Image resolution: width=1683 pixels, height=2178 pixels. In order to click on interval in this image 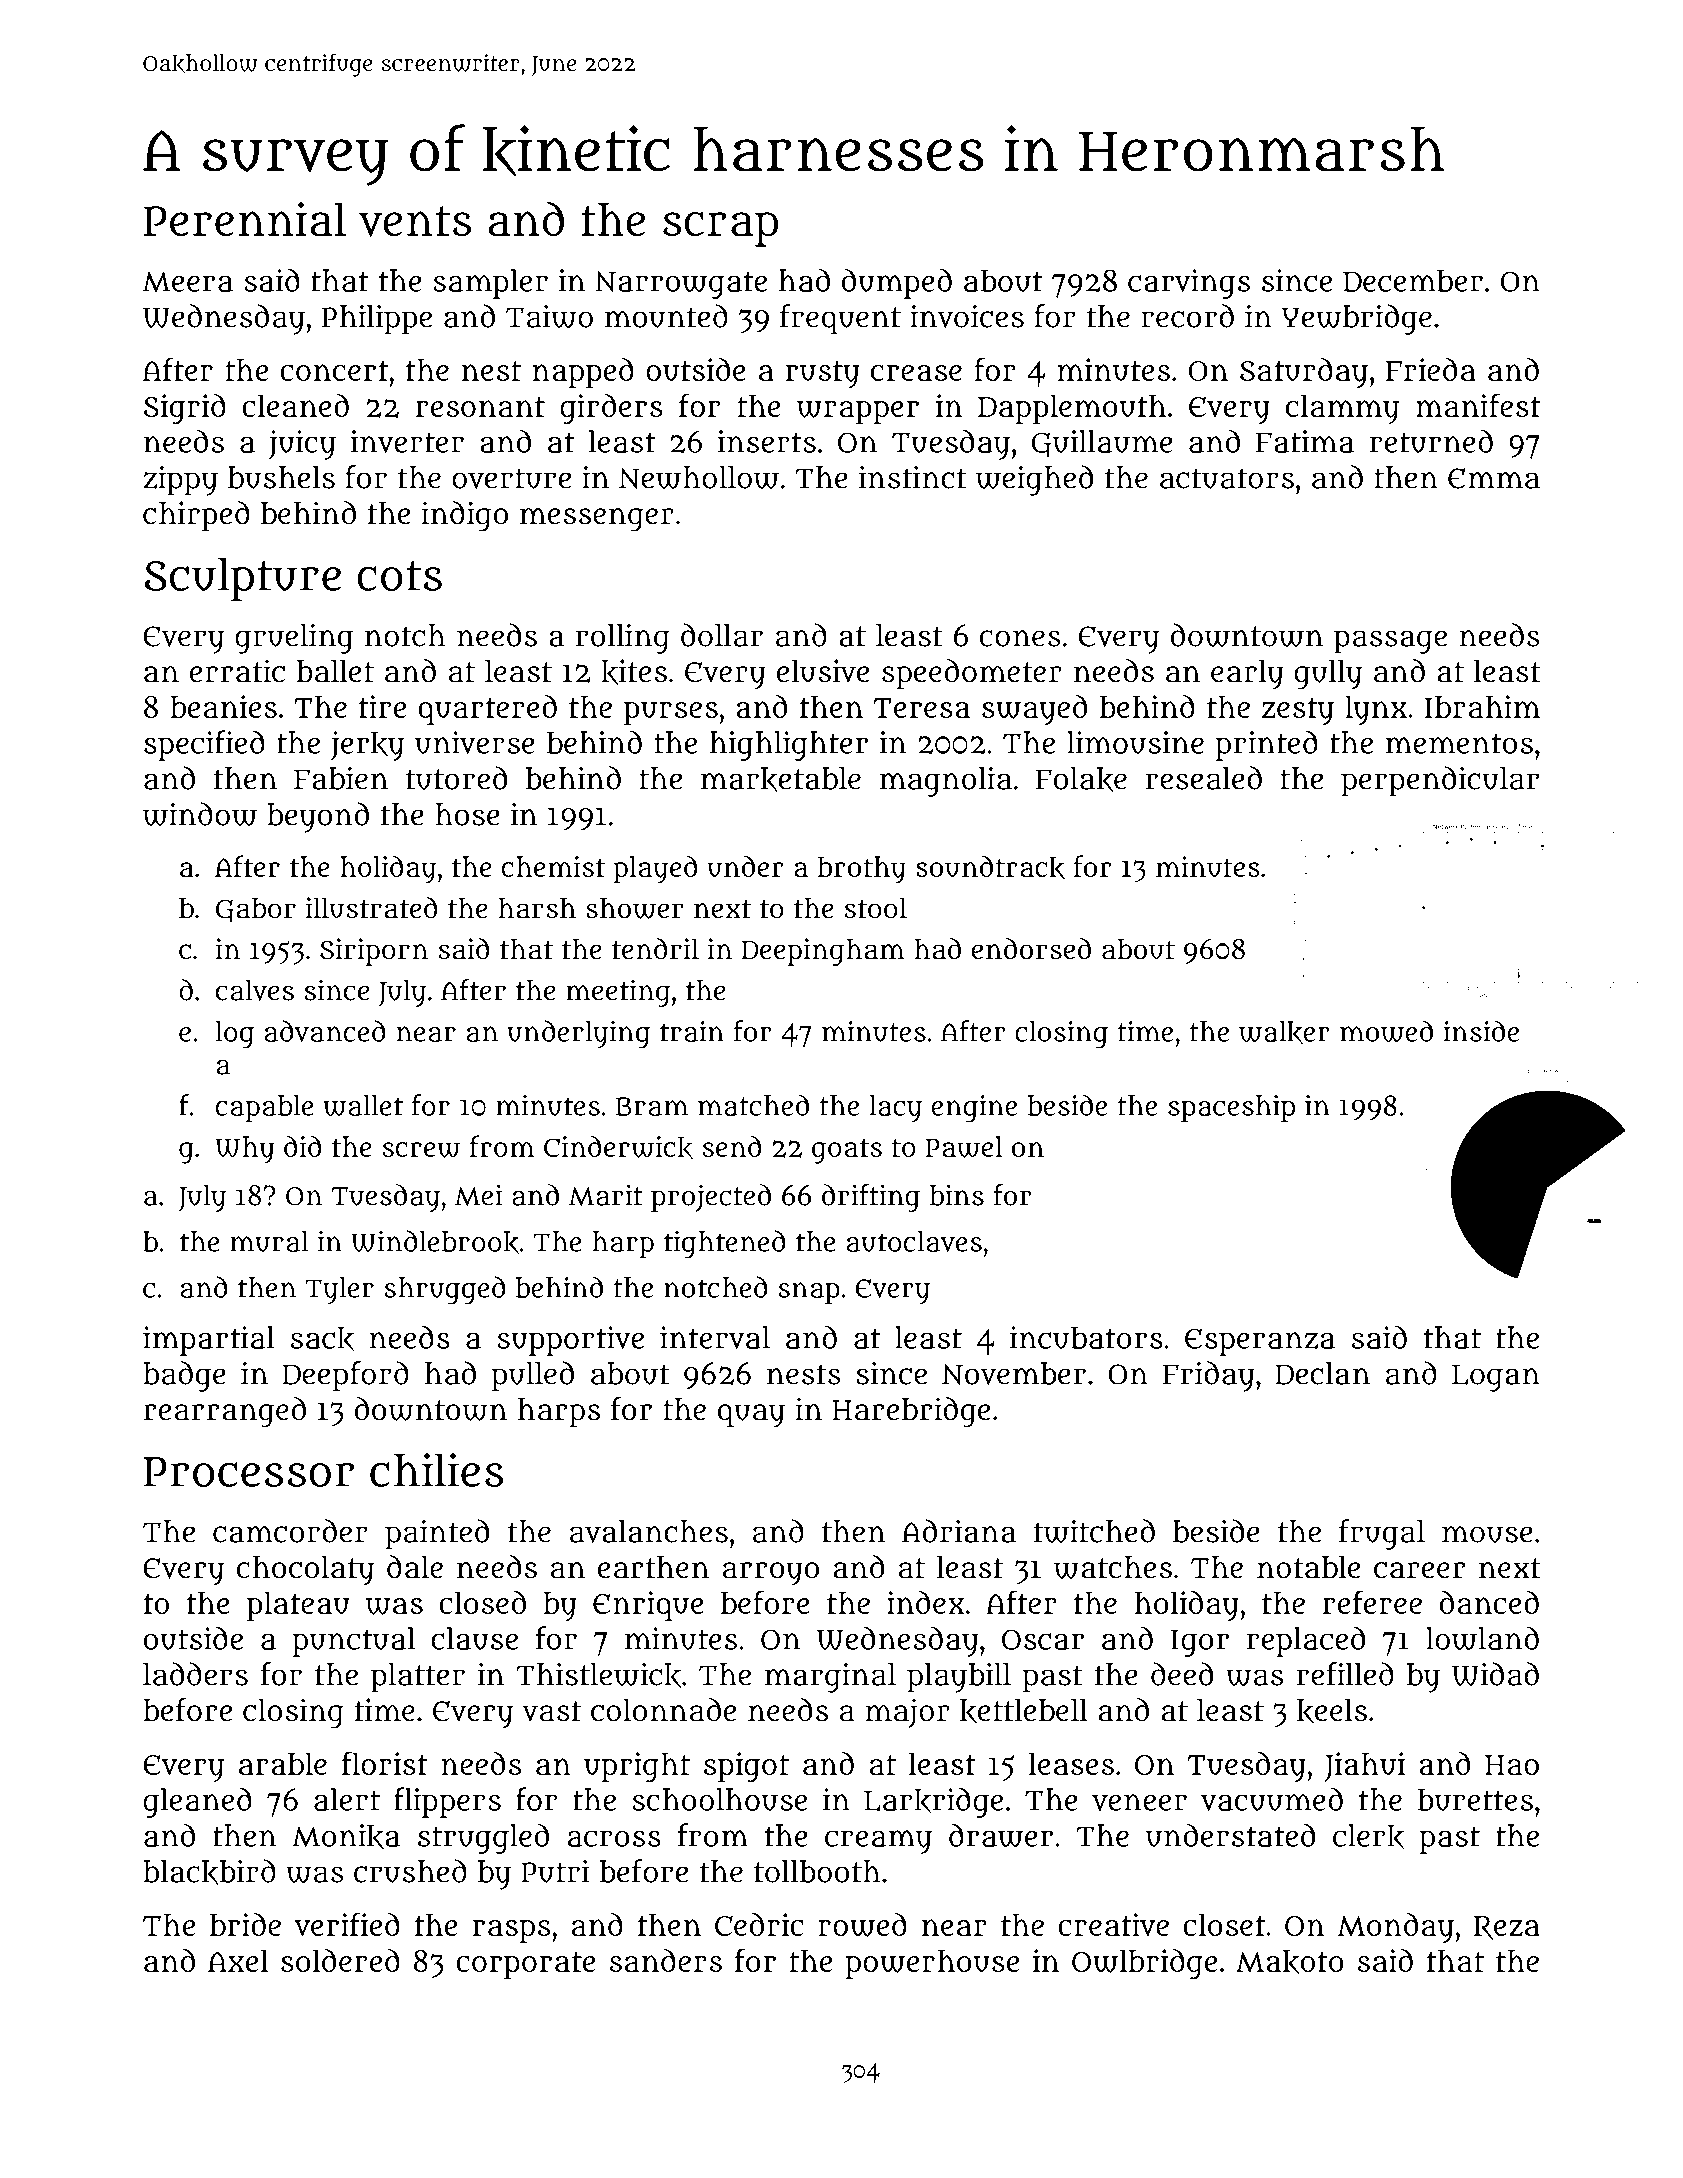, I will do `click(715, 1337)`.
